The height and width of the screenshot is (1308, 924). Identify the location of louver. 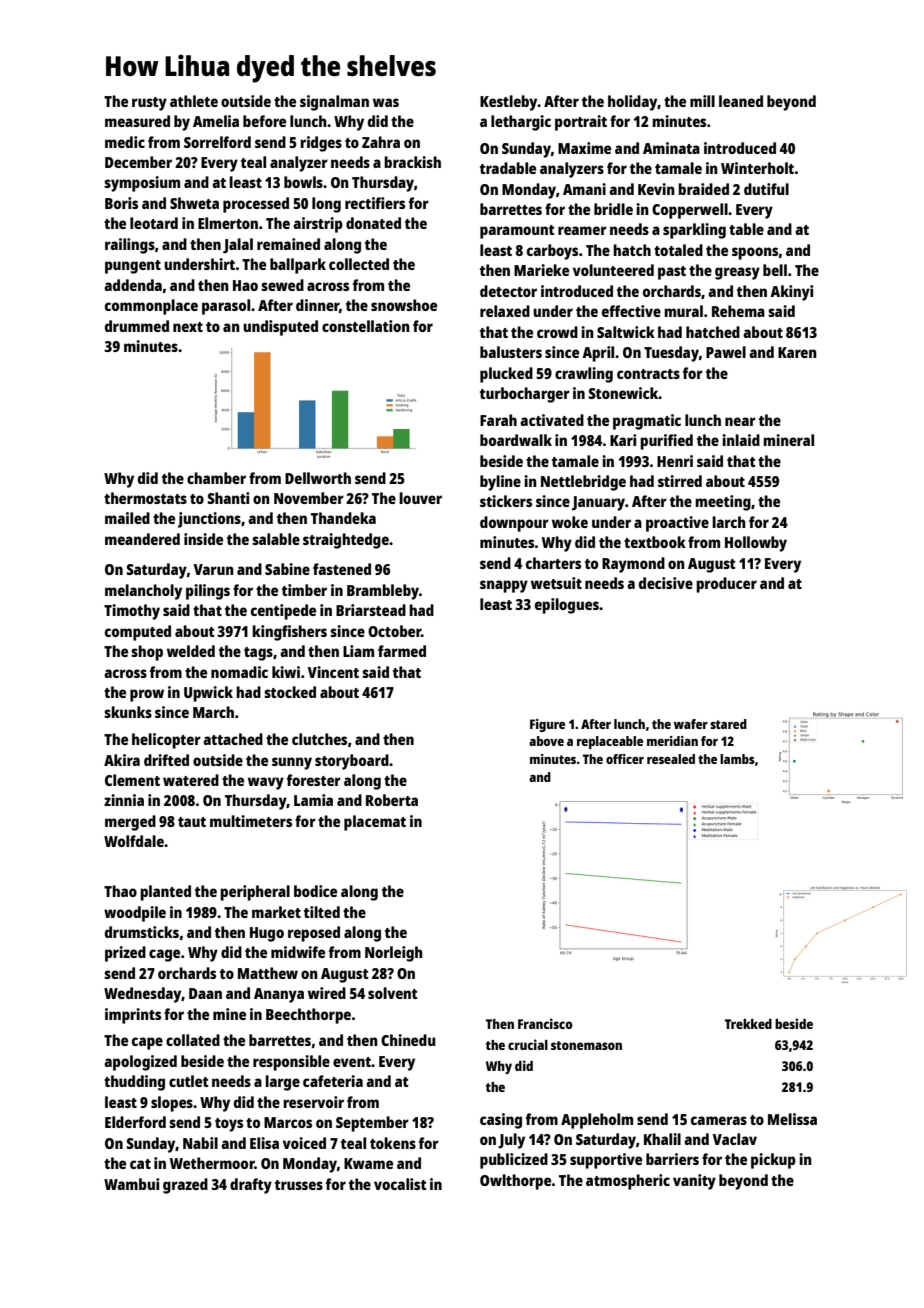
(420, 498).
